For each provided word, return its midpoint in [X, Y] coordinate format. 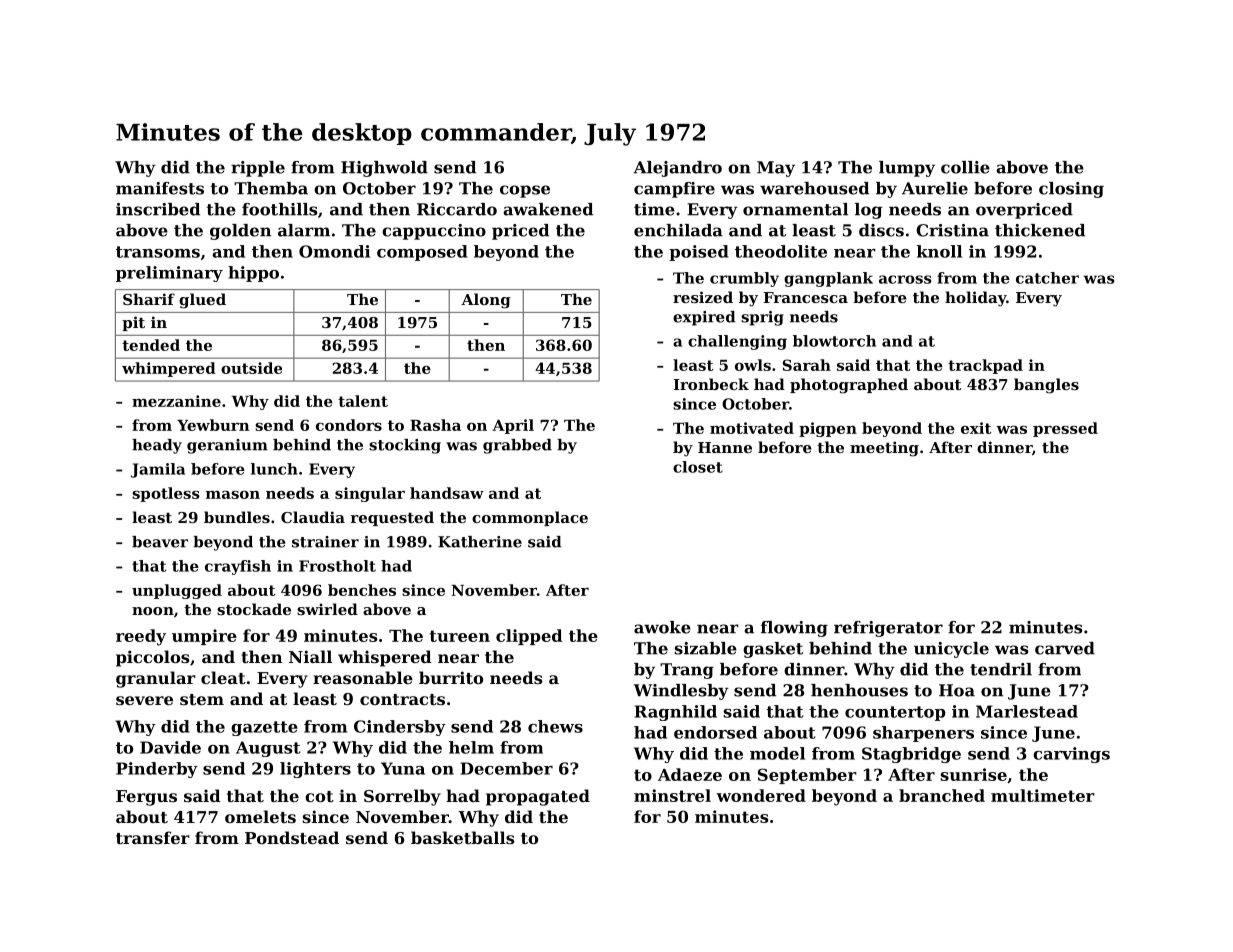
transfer [153, 837]
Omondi [334, 251]
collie [965, 167]
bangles [1046, 386]
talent [363, 401]
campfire [674, 190]
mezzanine [176, 401]
